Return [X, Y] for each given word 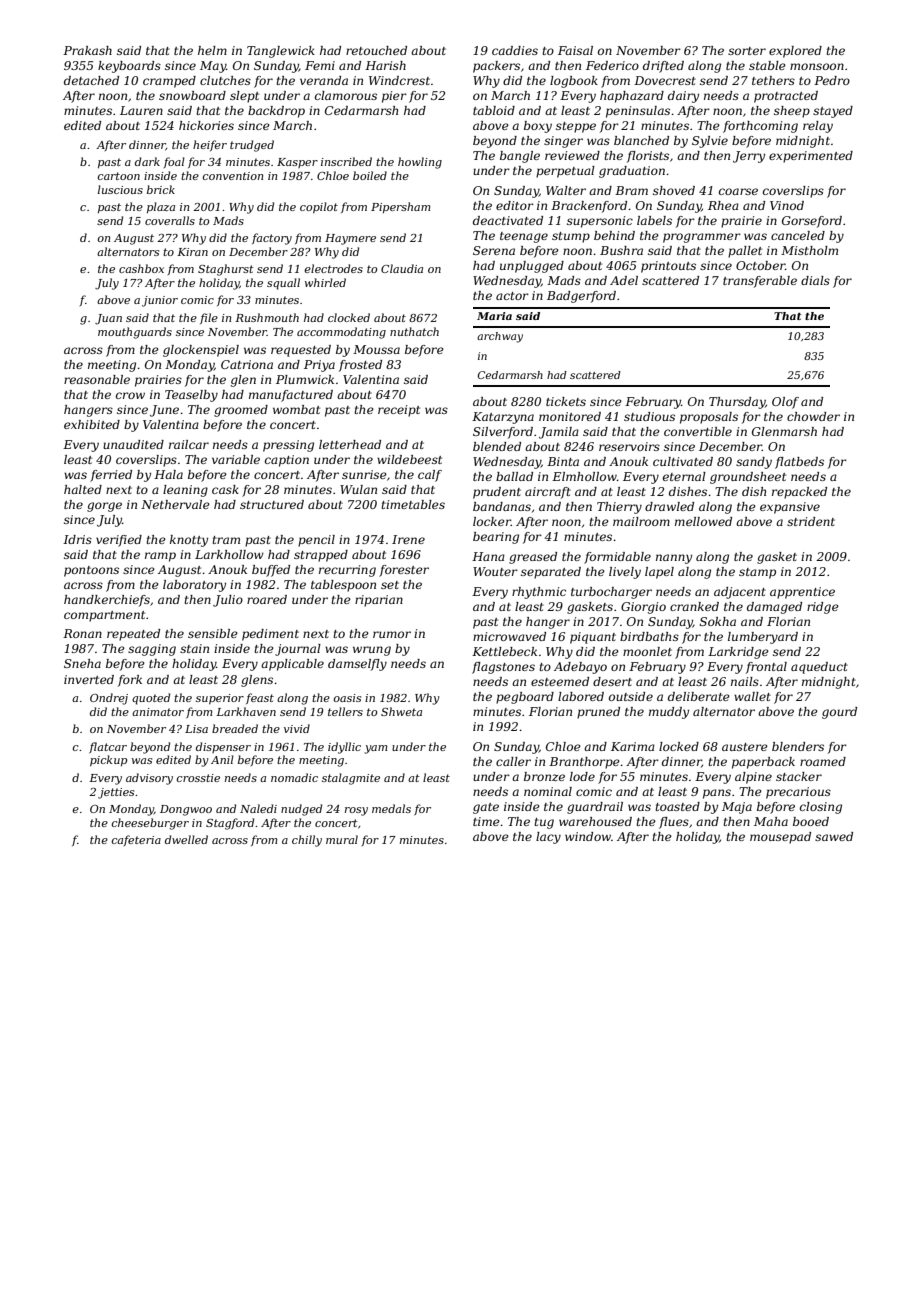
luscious [120, 189]
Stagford [230, 824]
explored [795, 52]
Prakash [87, 50]
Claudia [402, 268]
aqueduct [819, 668]
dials [815, 280]
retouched [376, 50]
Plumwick [305, 379]
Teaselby [191, 396]
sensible [213, 633]
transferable [760, 282]
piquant [593, 638]
